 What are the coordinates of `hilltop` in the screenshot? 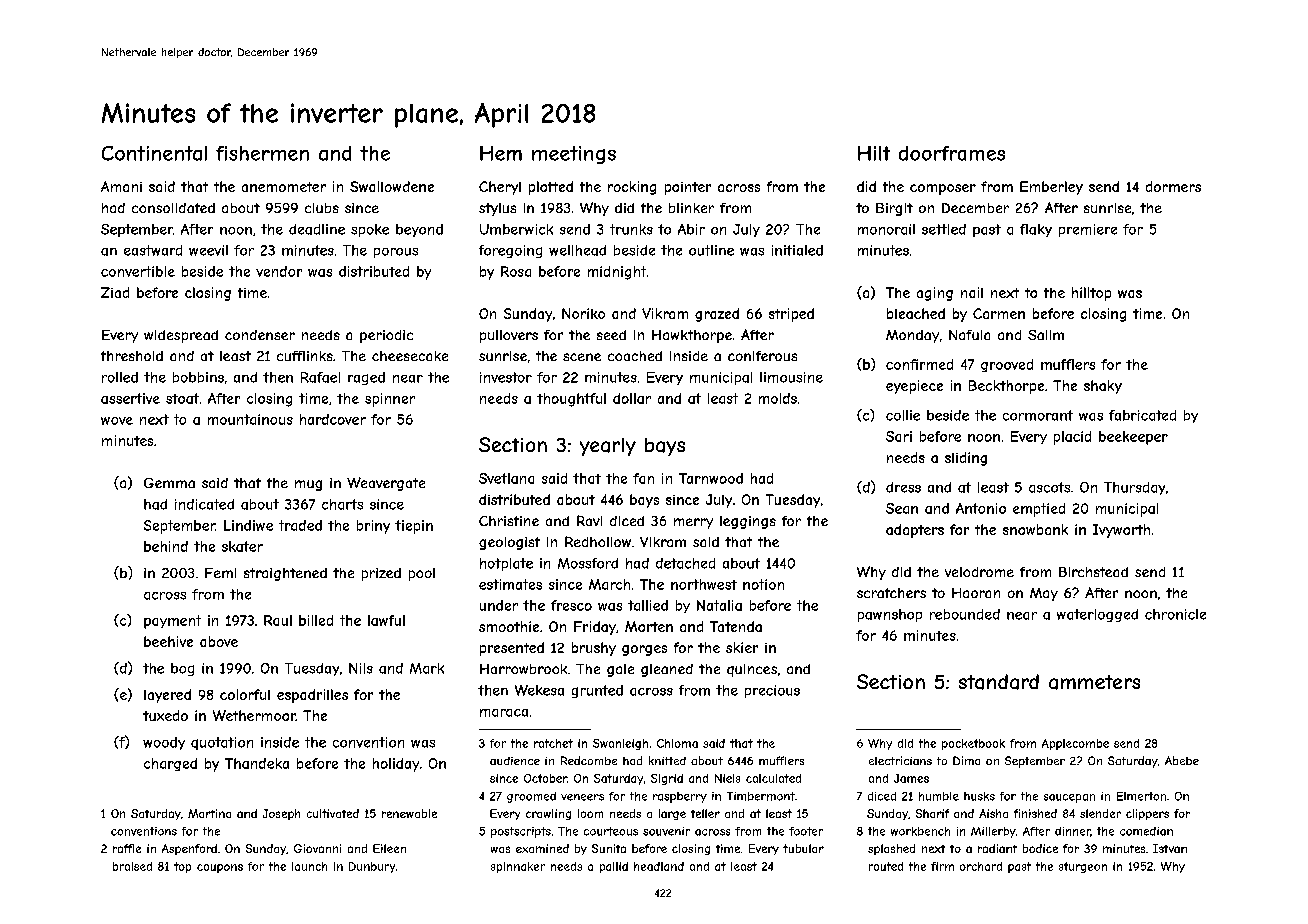 It's located at (1091, 294).
